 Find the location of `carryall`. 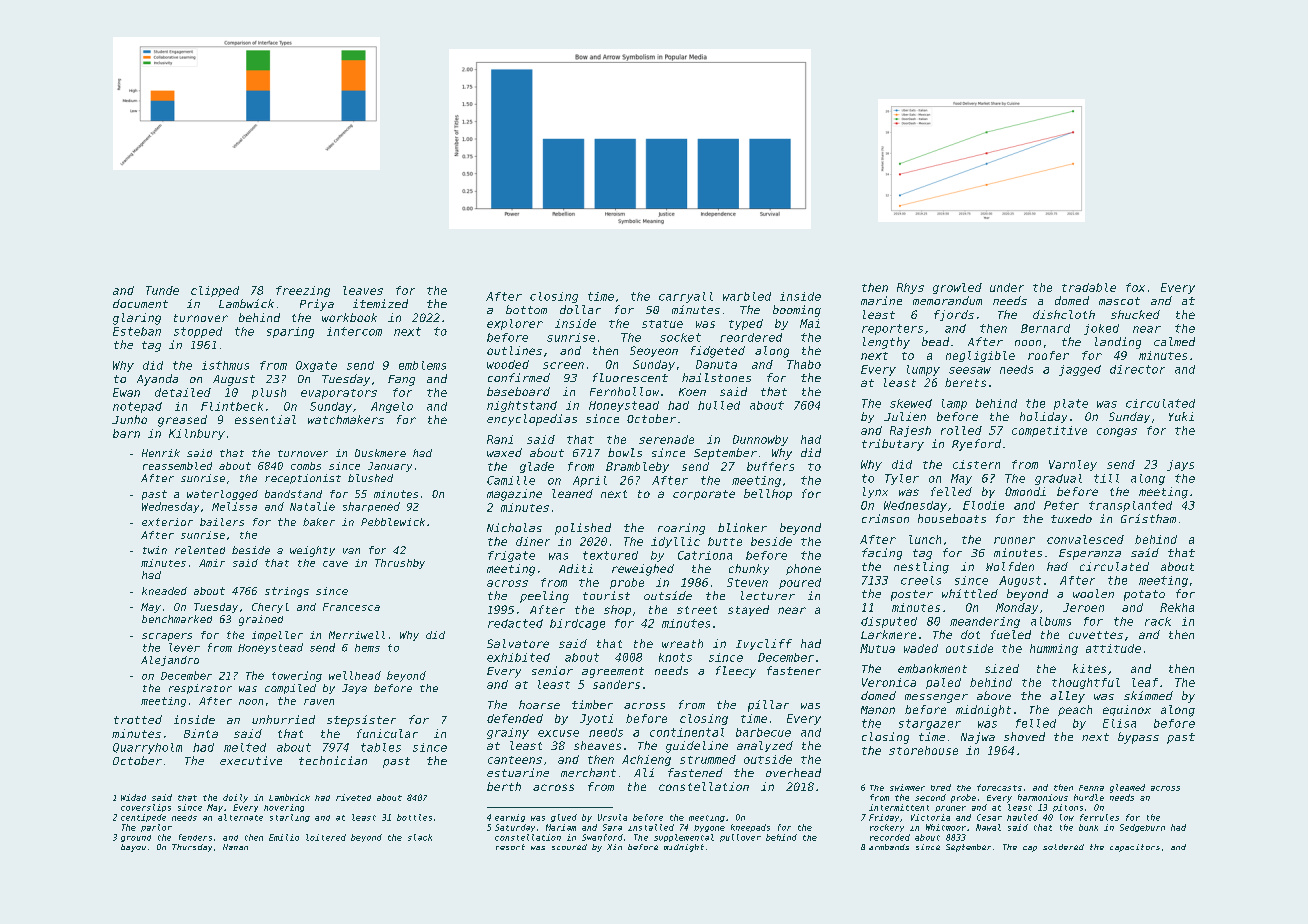

carryall is located at coordinates (686, 297).
